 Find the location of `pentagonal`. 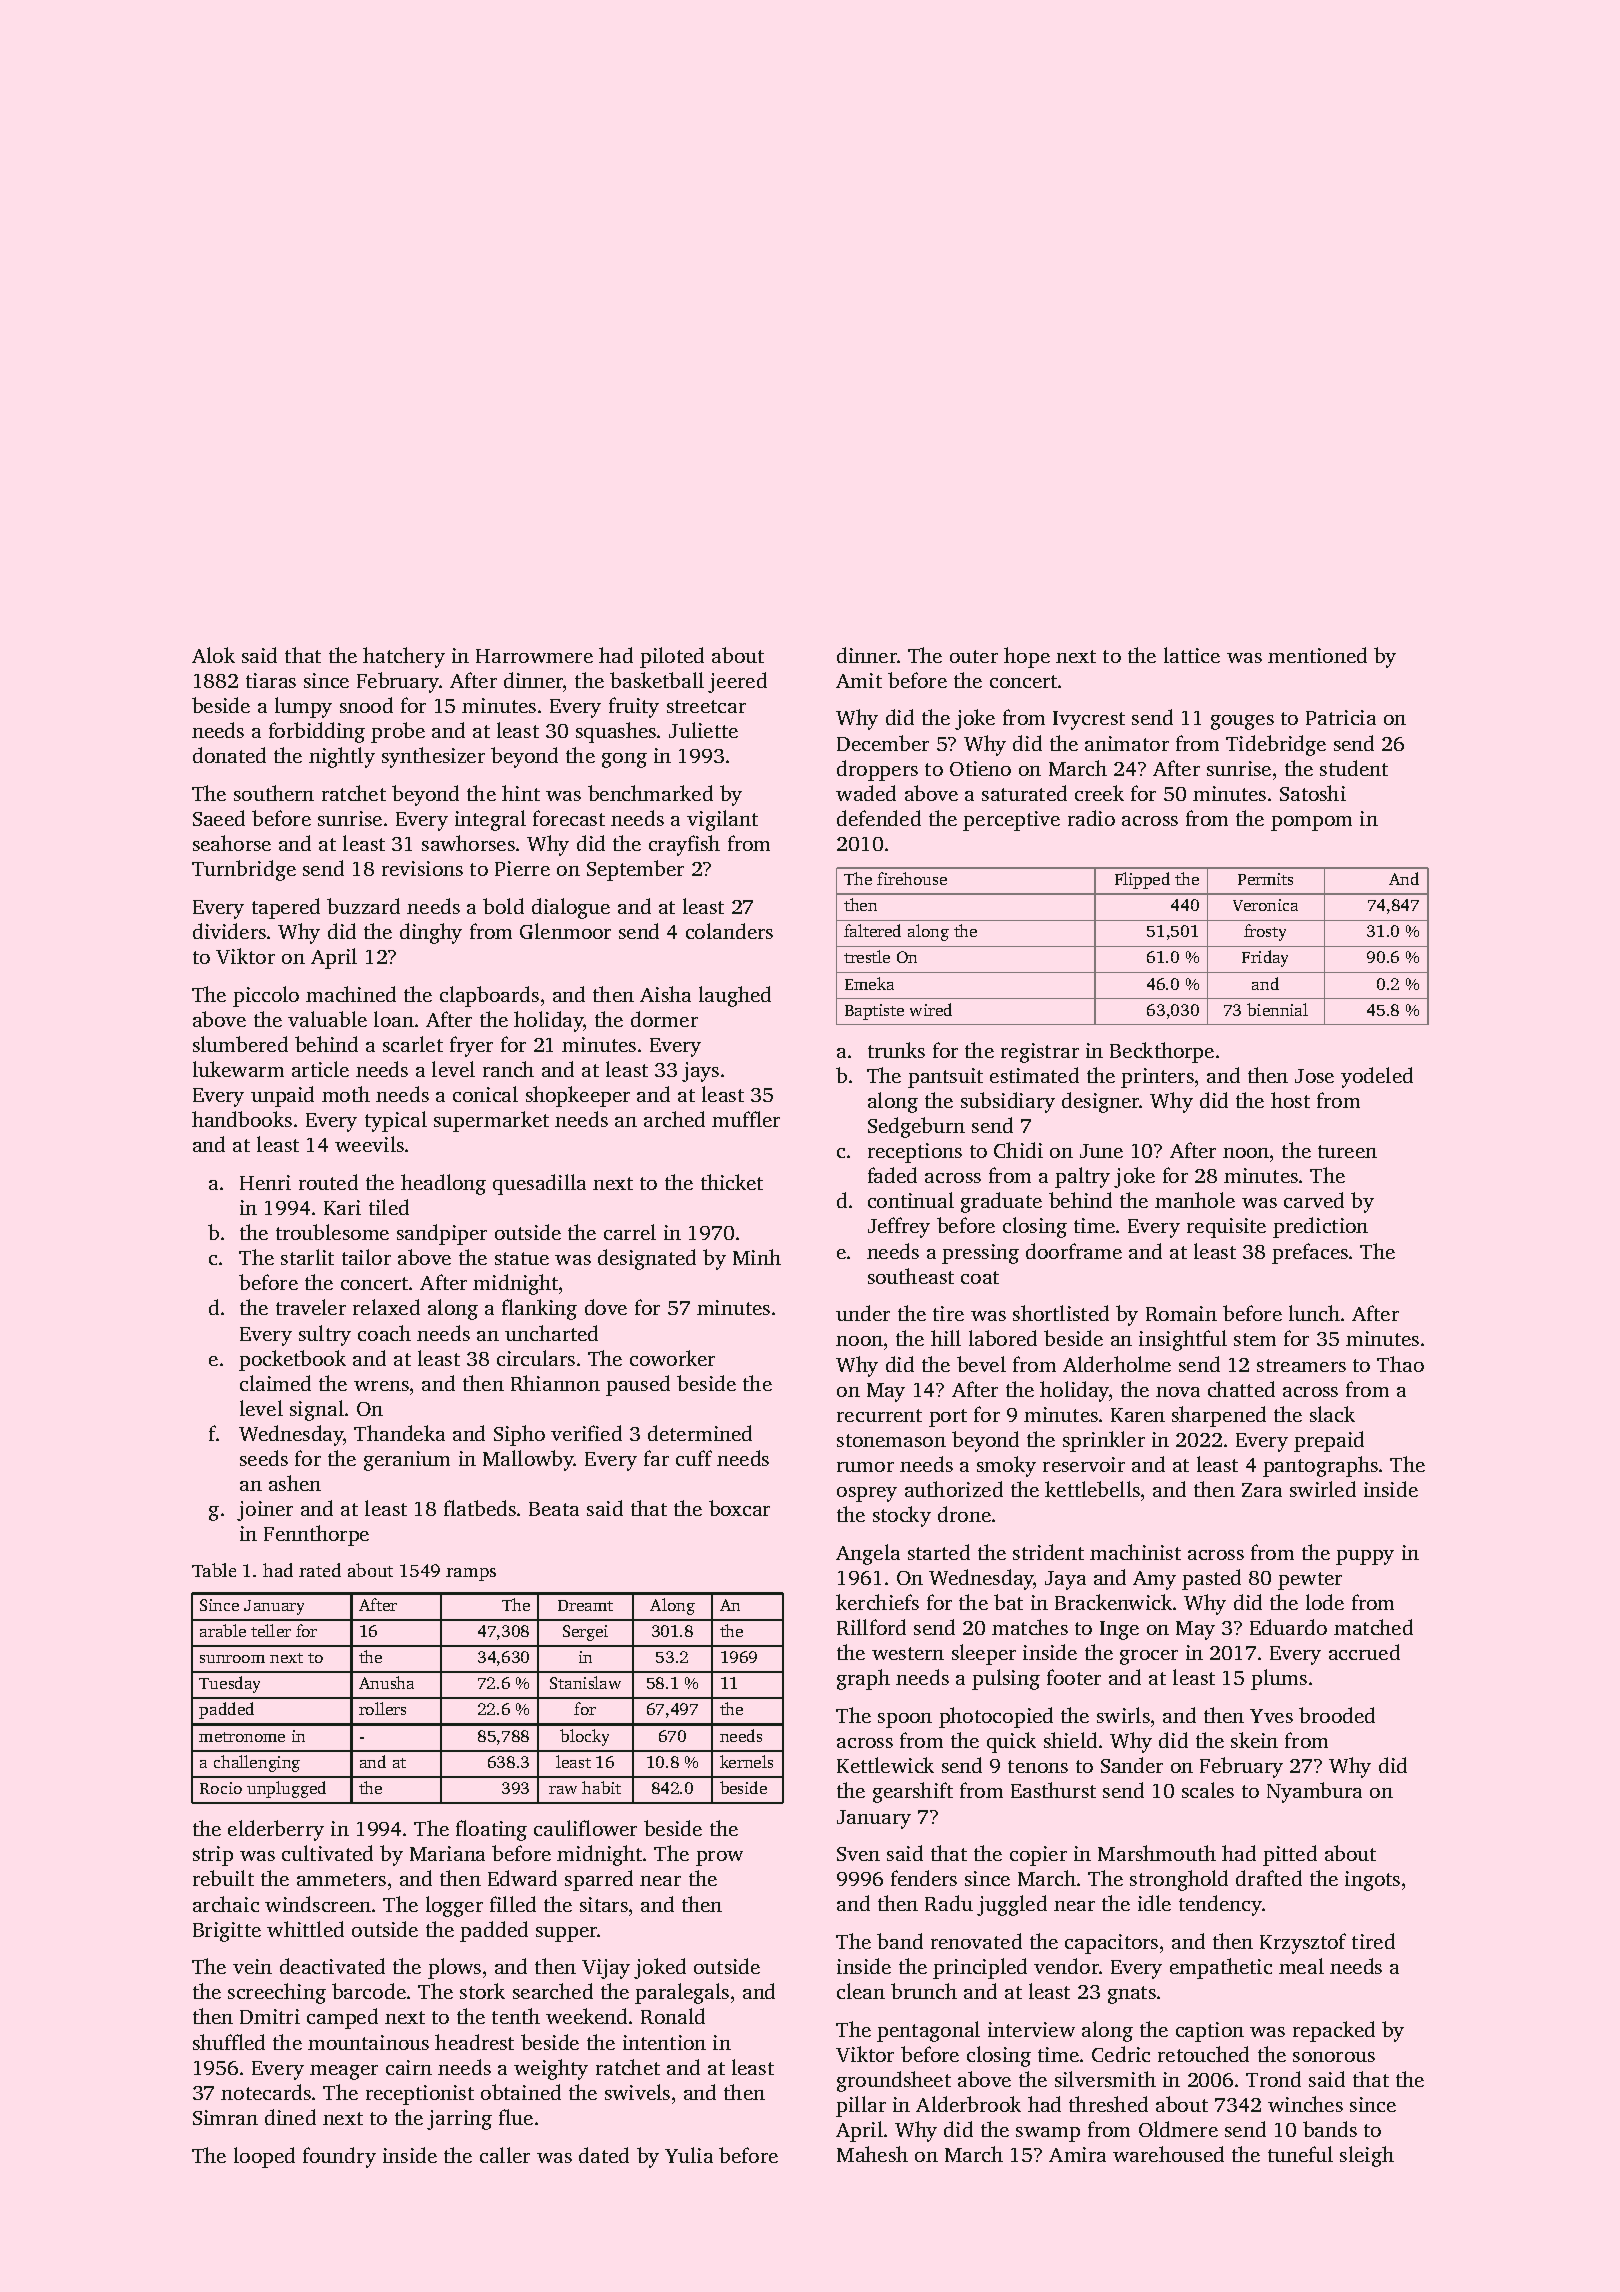

pentagonal is located at coordinates (928, 2031).
